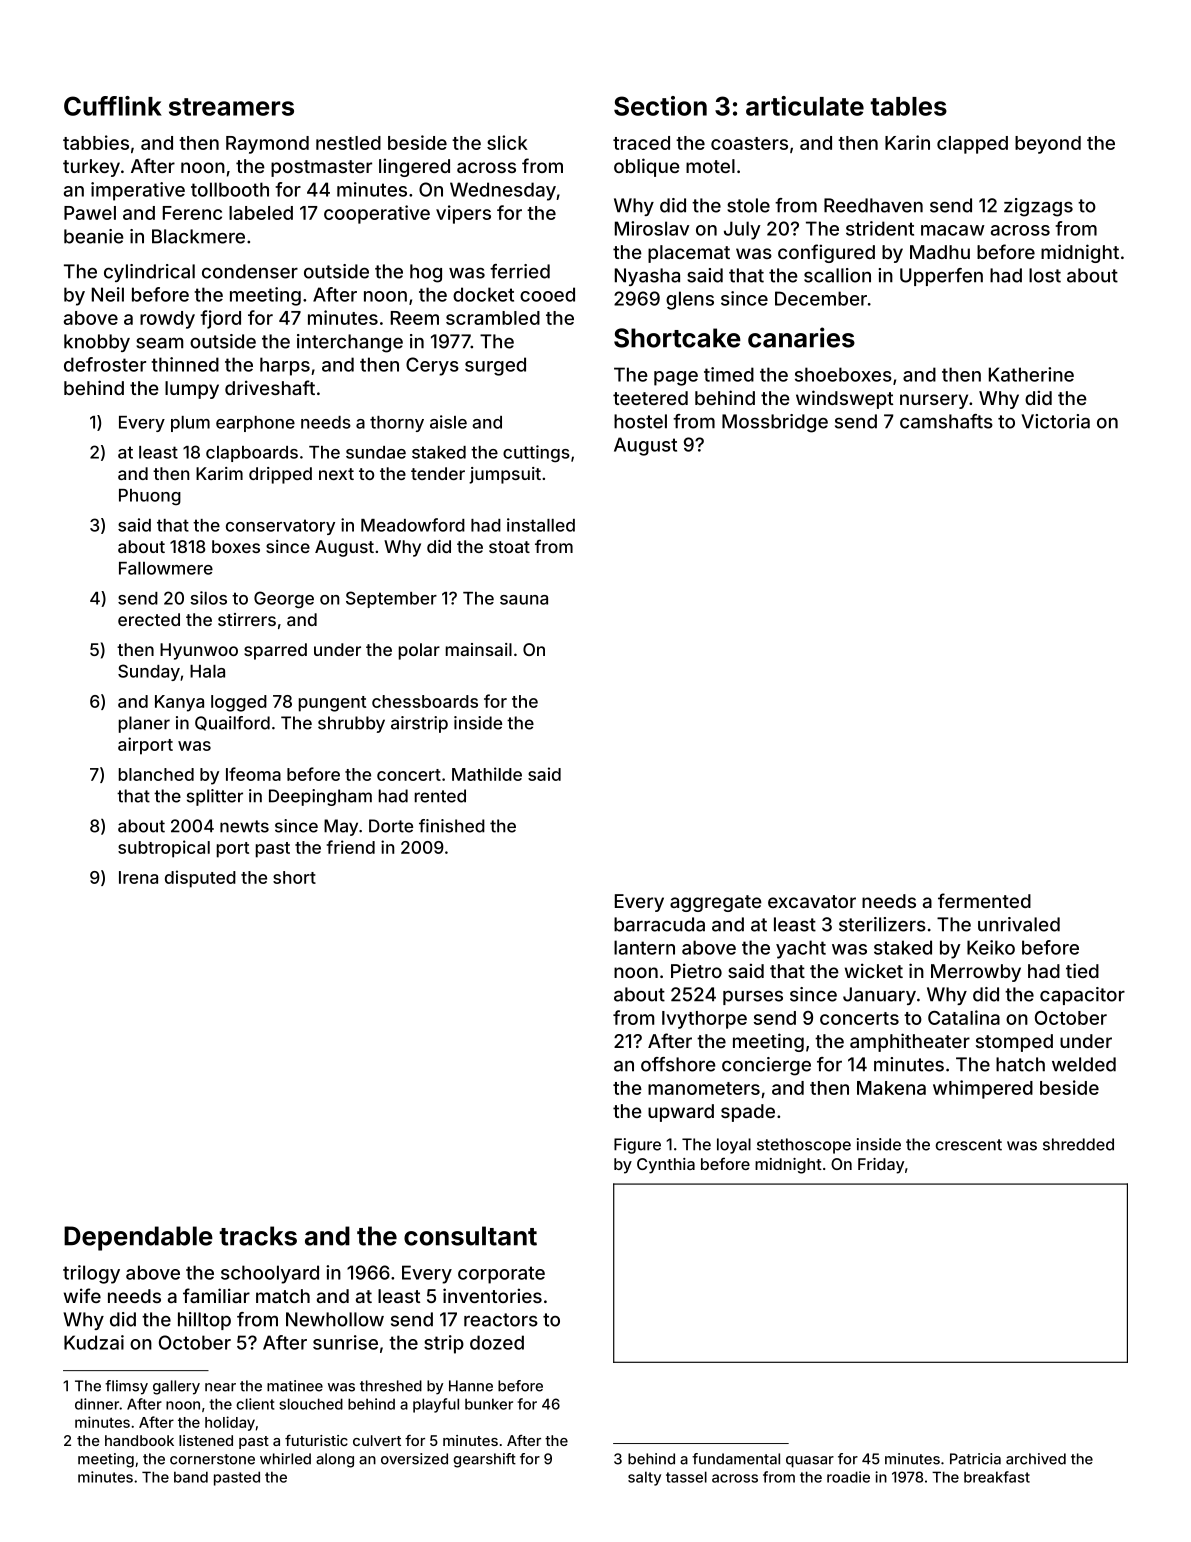 The image size is (1191, 1542). Describe the element at coordinates (953, 230) in the document. I see `macaw` at that location.
